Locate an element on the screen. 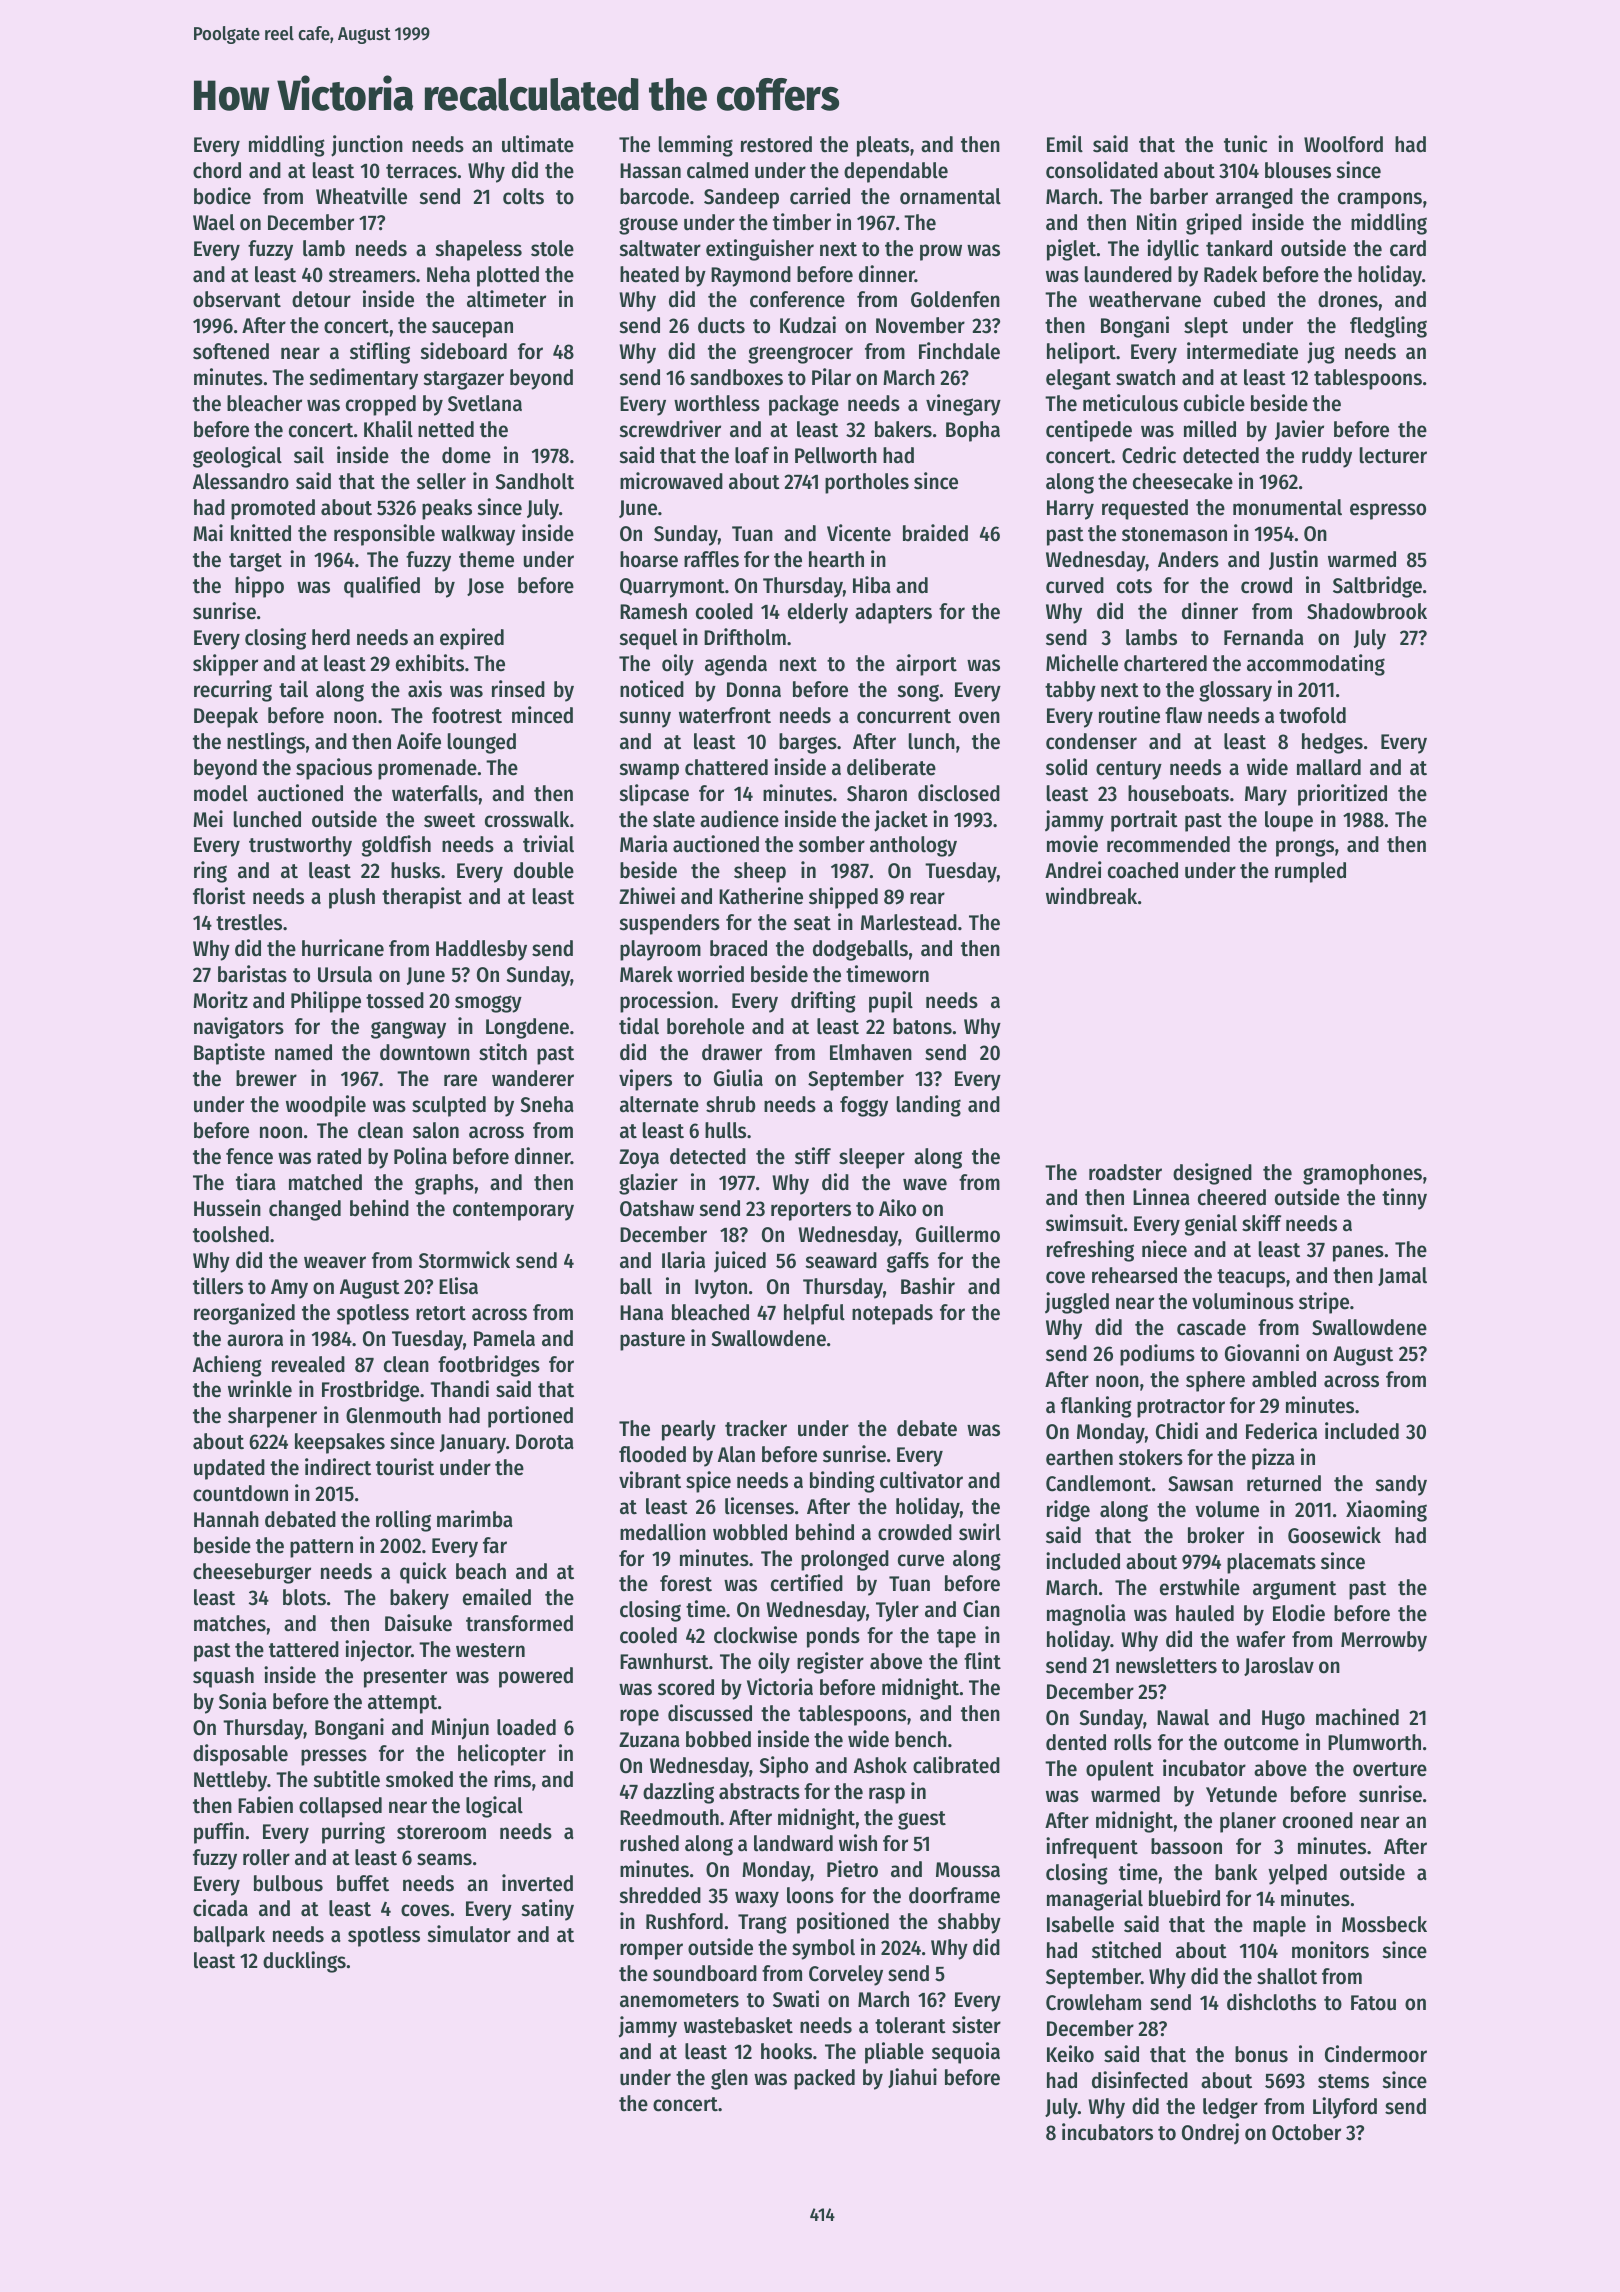  ducklings is located at coordinates (304, 1962).
